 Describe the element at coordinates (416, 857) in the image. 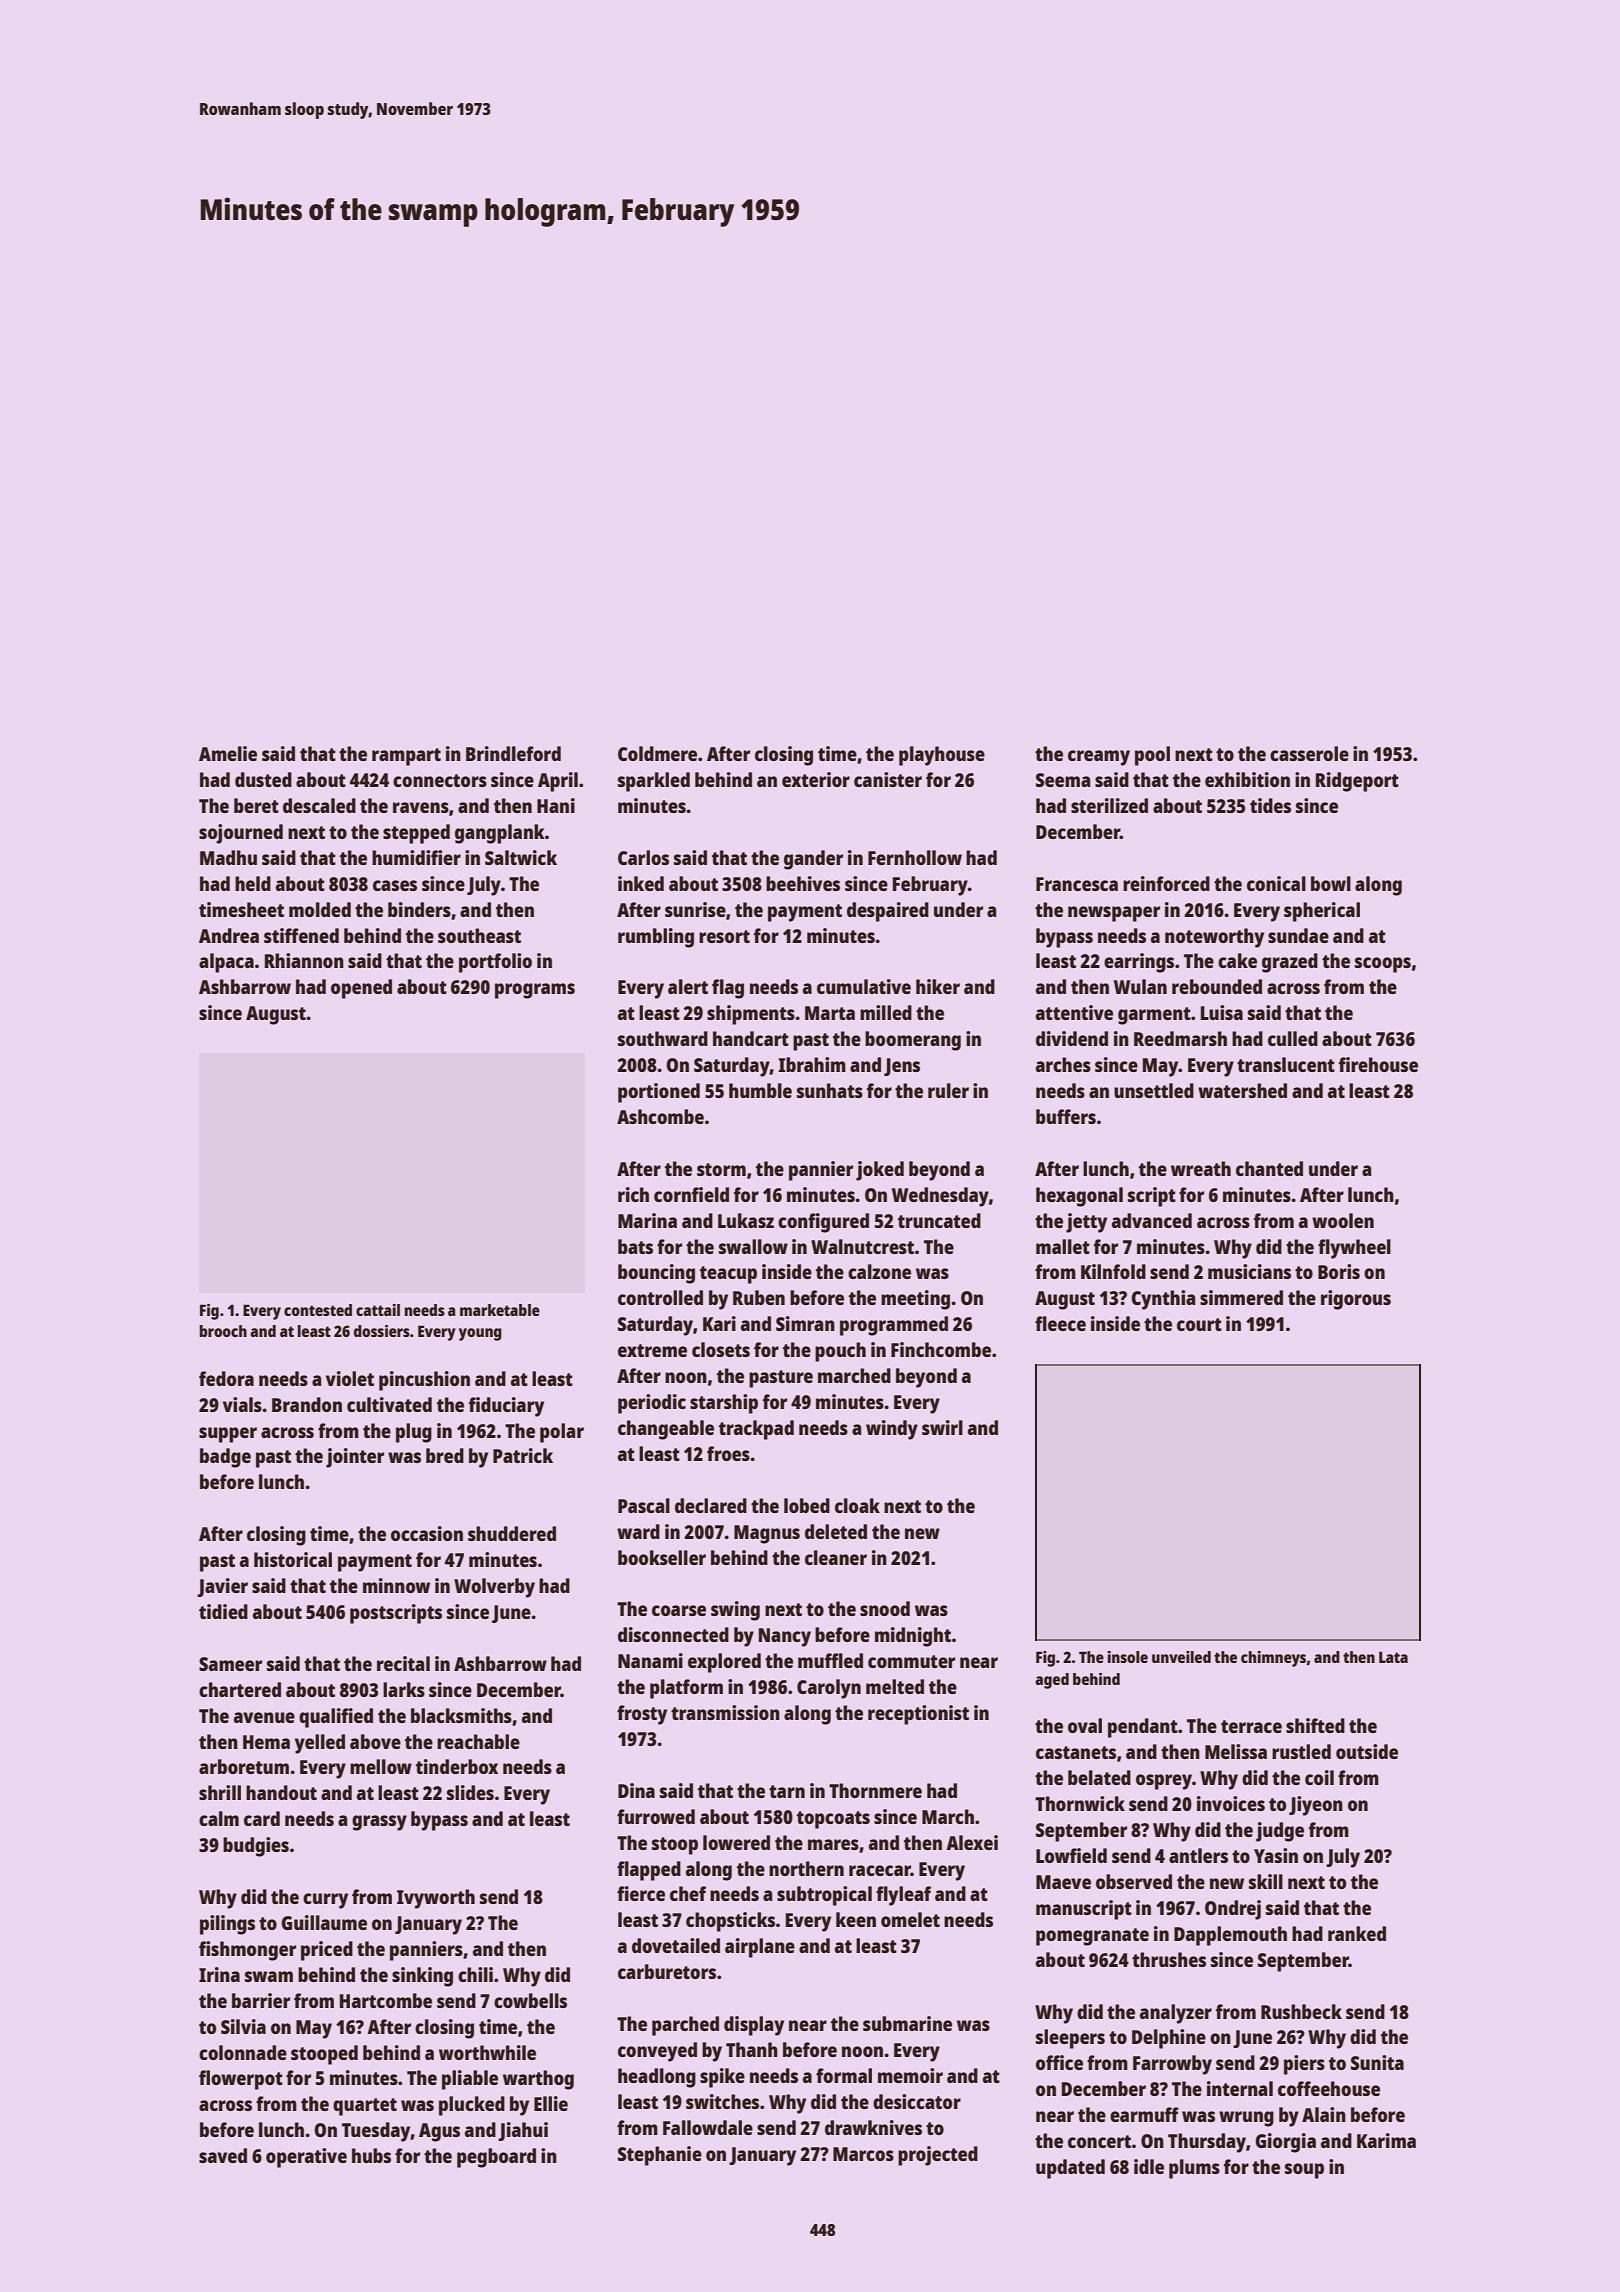

I see `humidifier` at that location.
